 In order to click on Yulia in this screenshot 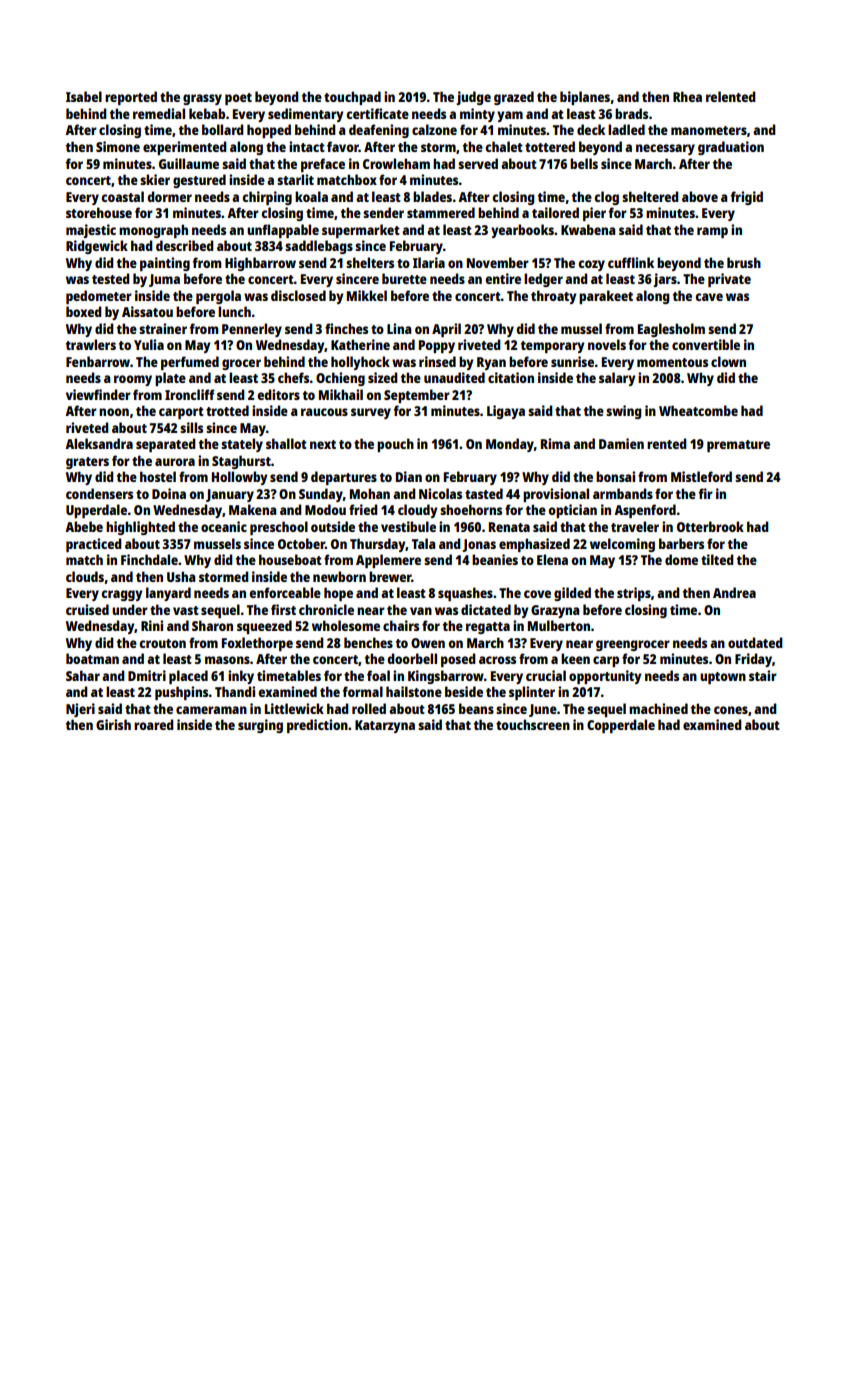, I will do `click(149, 344)`.
